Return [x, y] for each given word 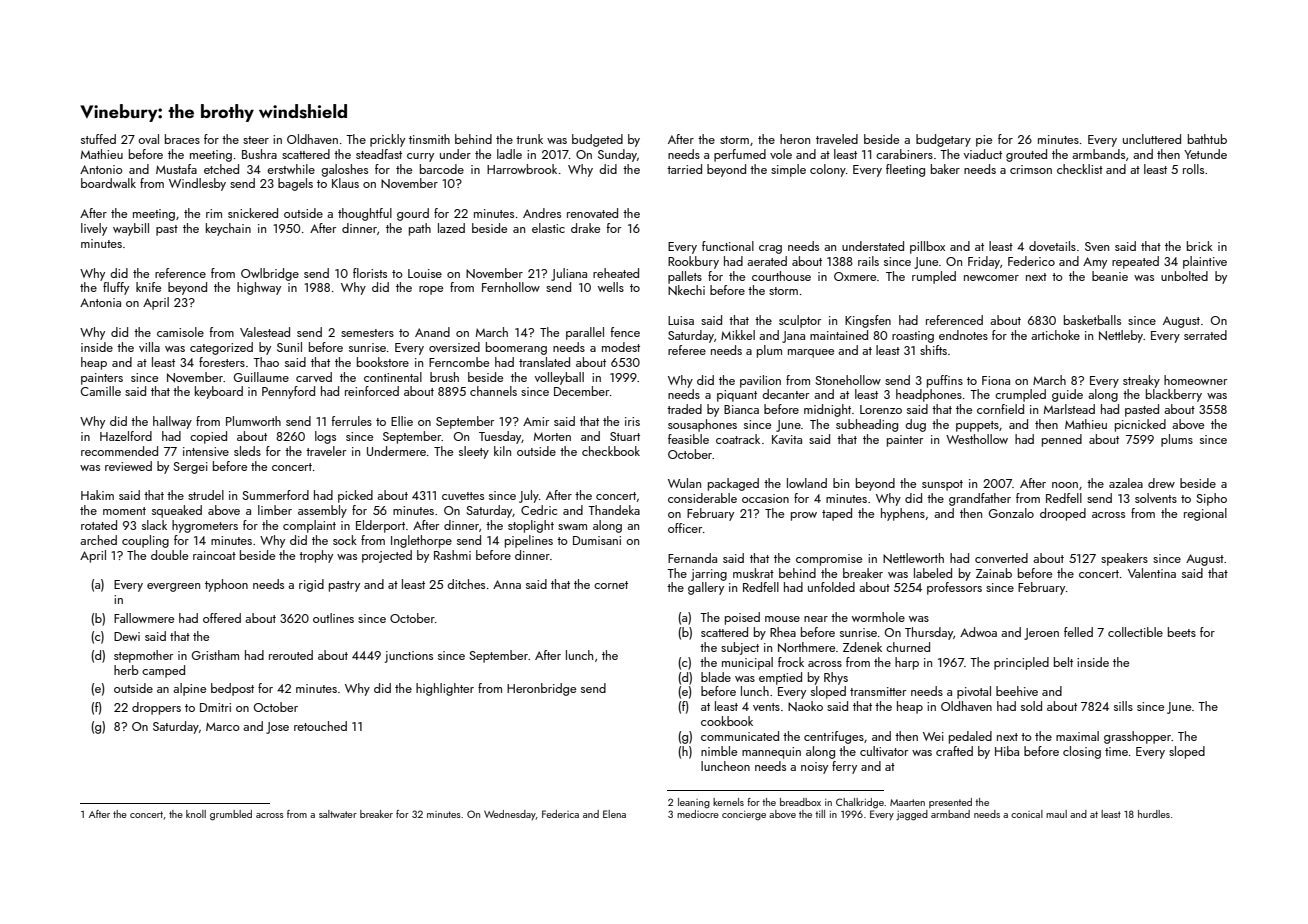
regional [1205, 514]
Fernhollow [511, 287]
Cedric [539, 510]
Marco [223, 726]
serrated [1205, 335]
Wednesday [510, 815]
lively [94, 229]
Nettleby [1121, 336]
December [581, 391]
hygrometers [205, 526]
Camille [101, 391]
